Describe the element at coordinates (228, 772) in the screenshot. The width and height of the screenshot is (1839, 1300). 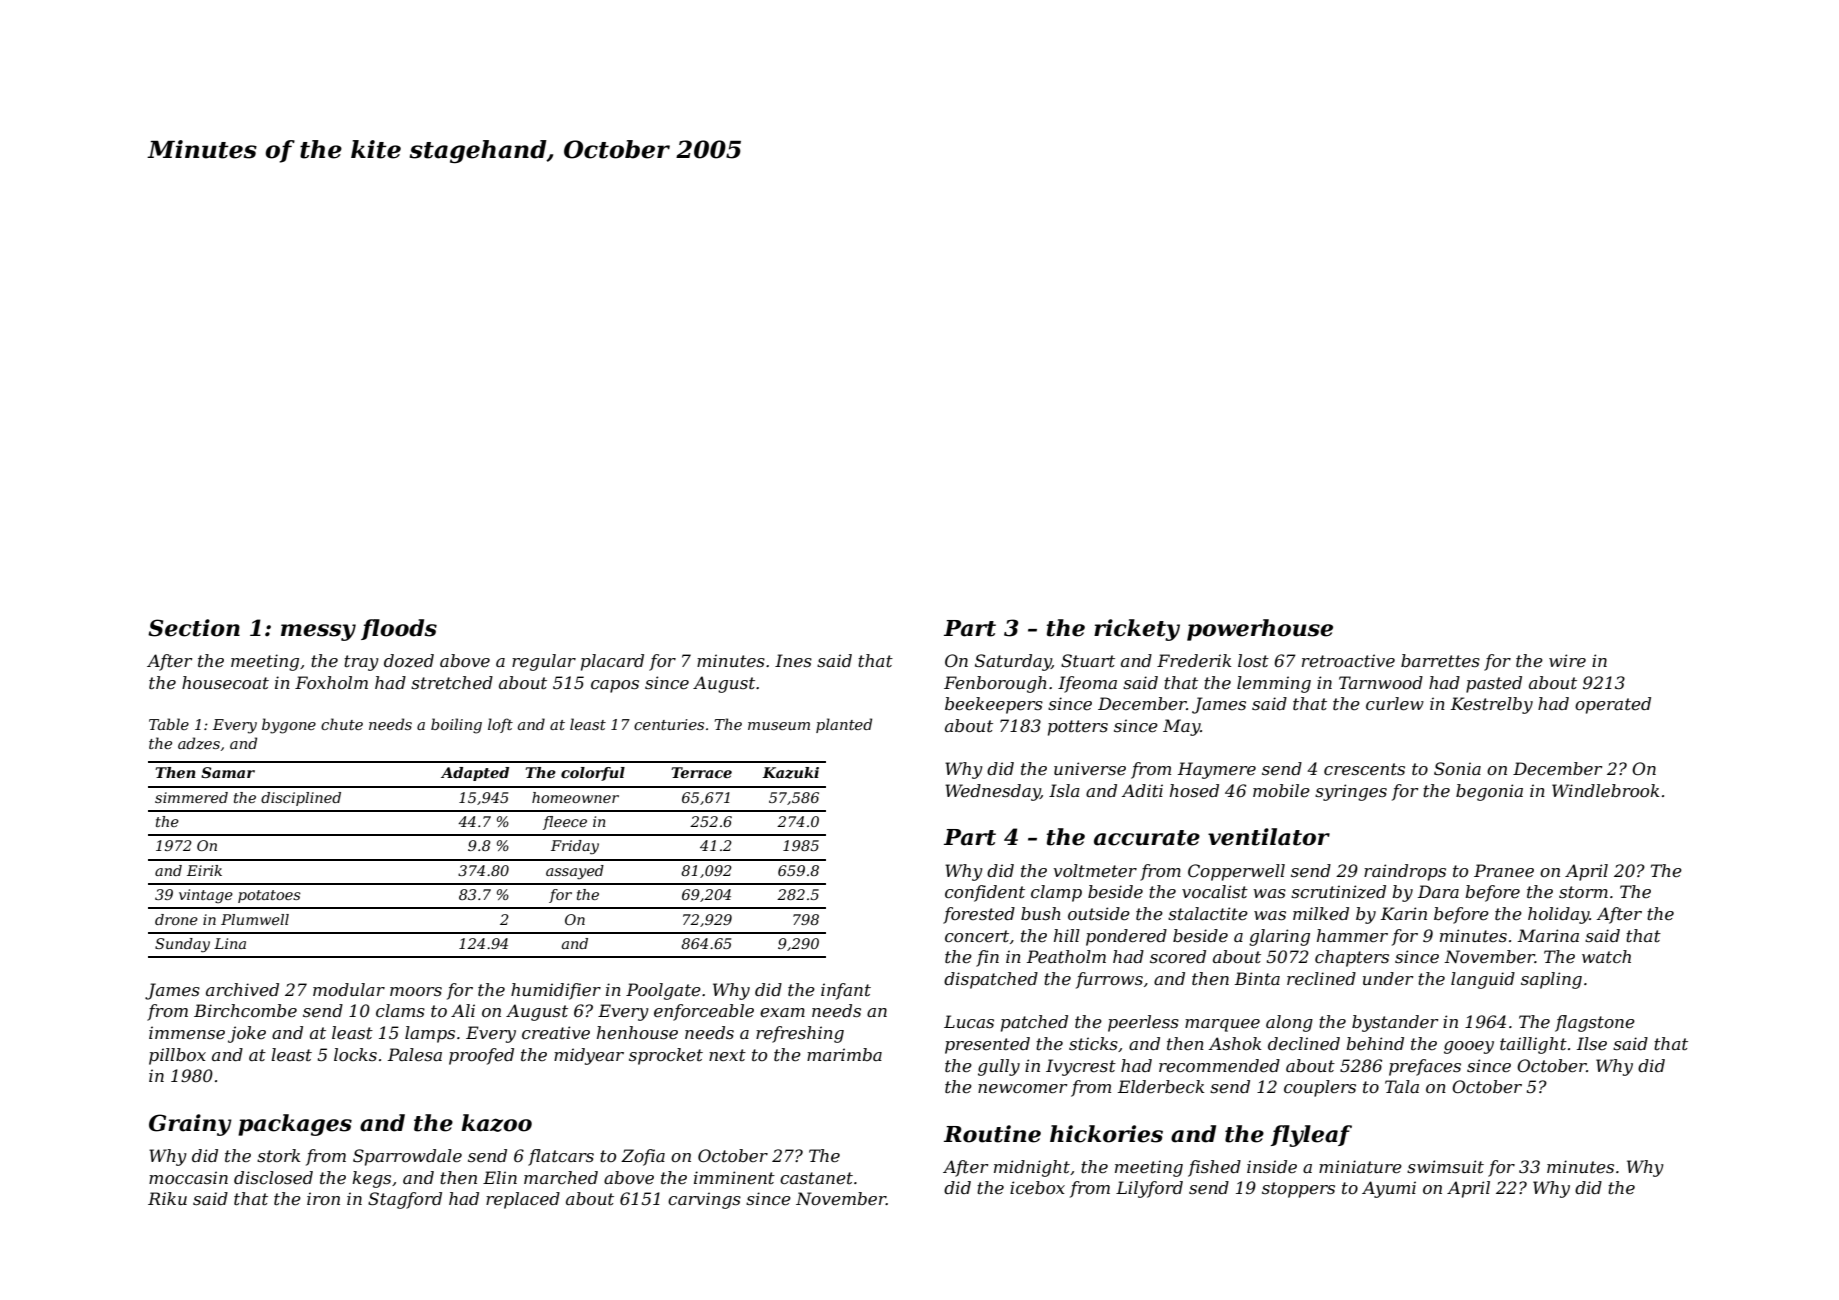
I see `Samar` at that location.
